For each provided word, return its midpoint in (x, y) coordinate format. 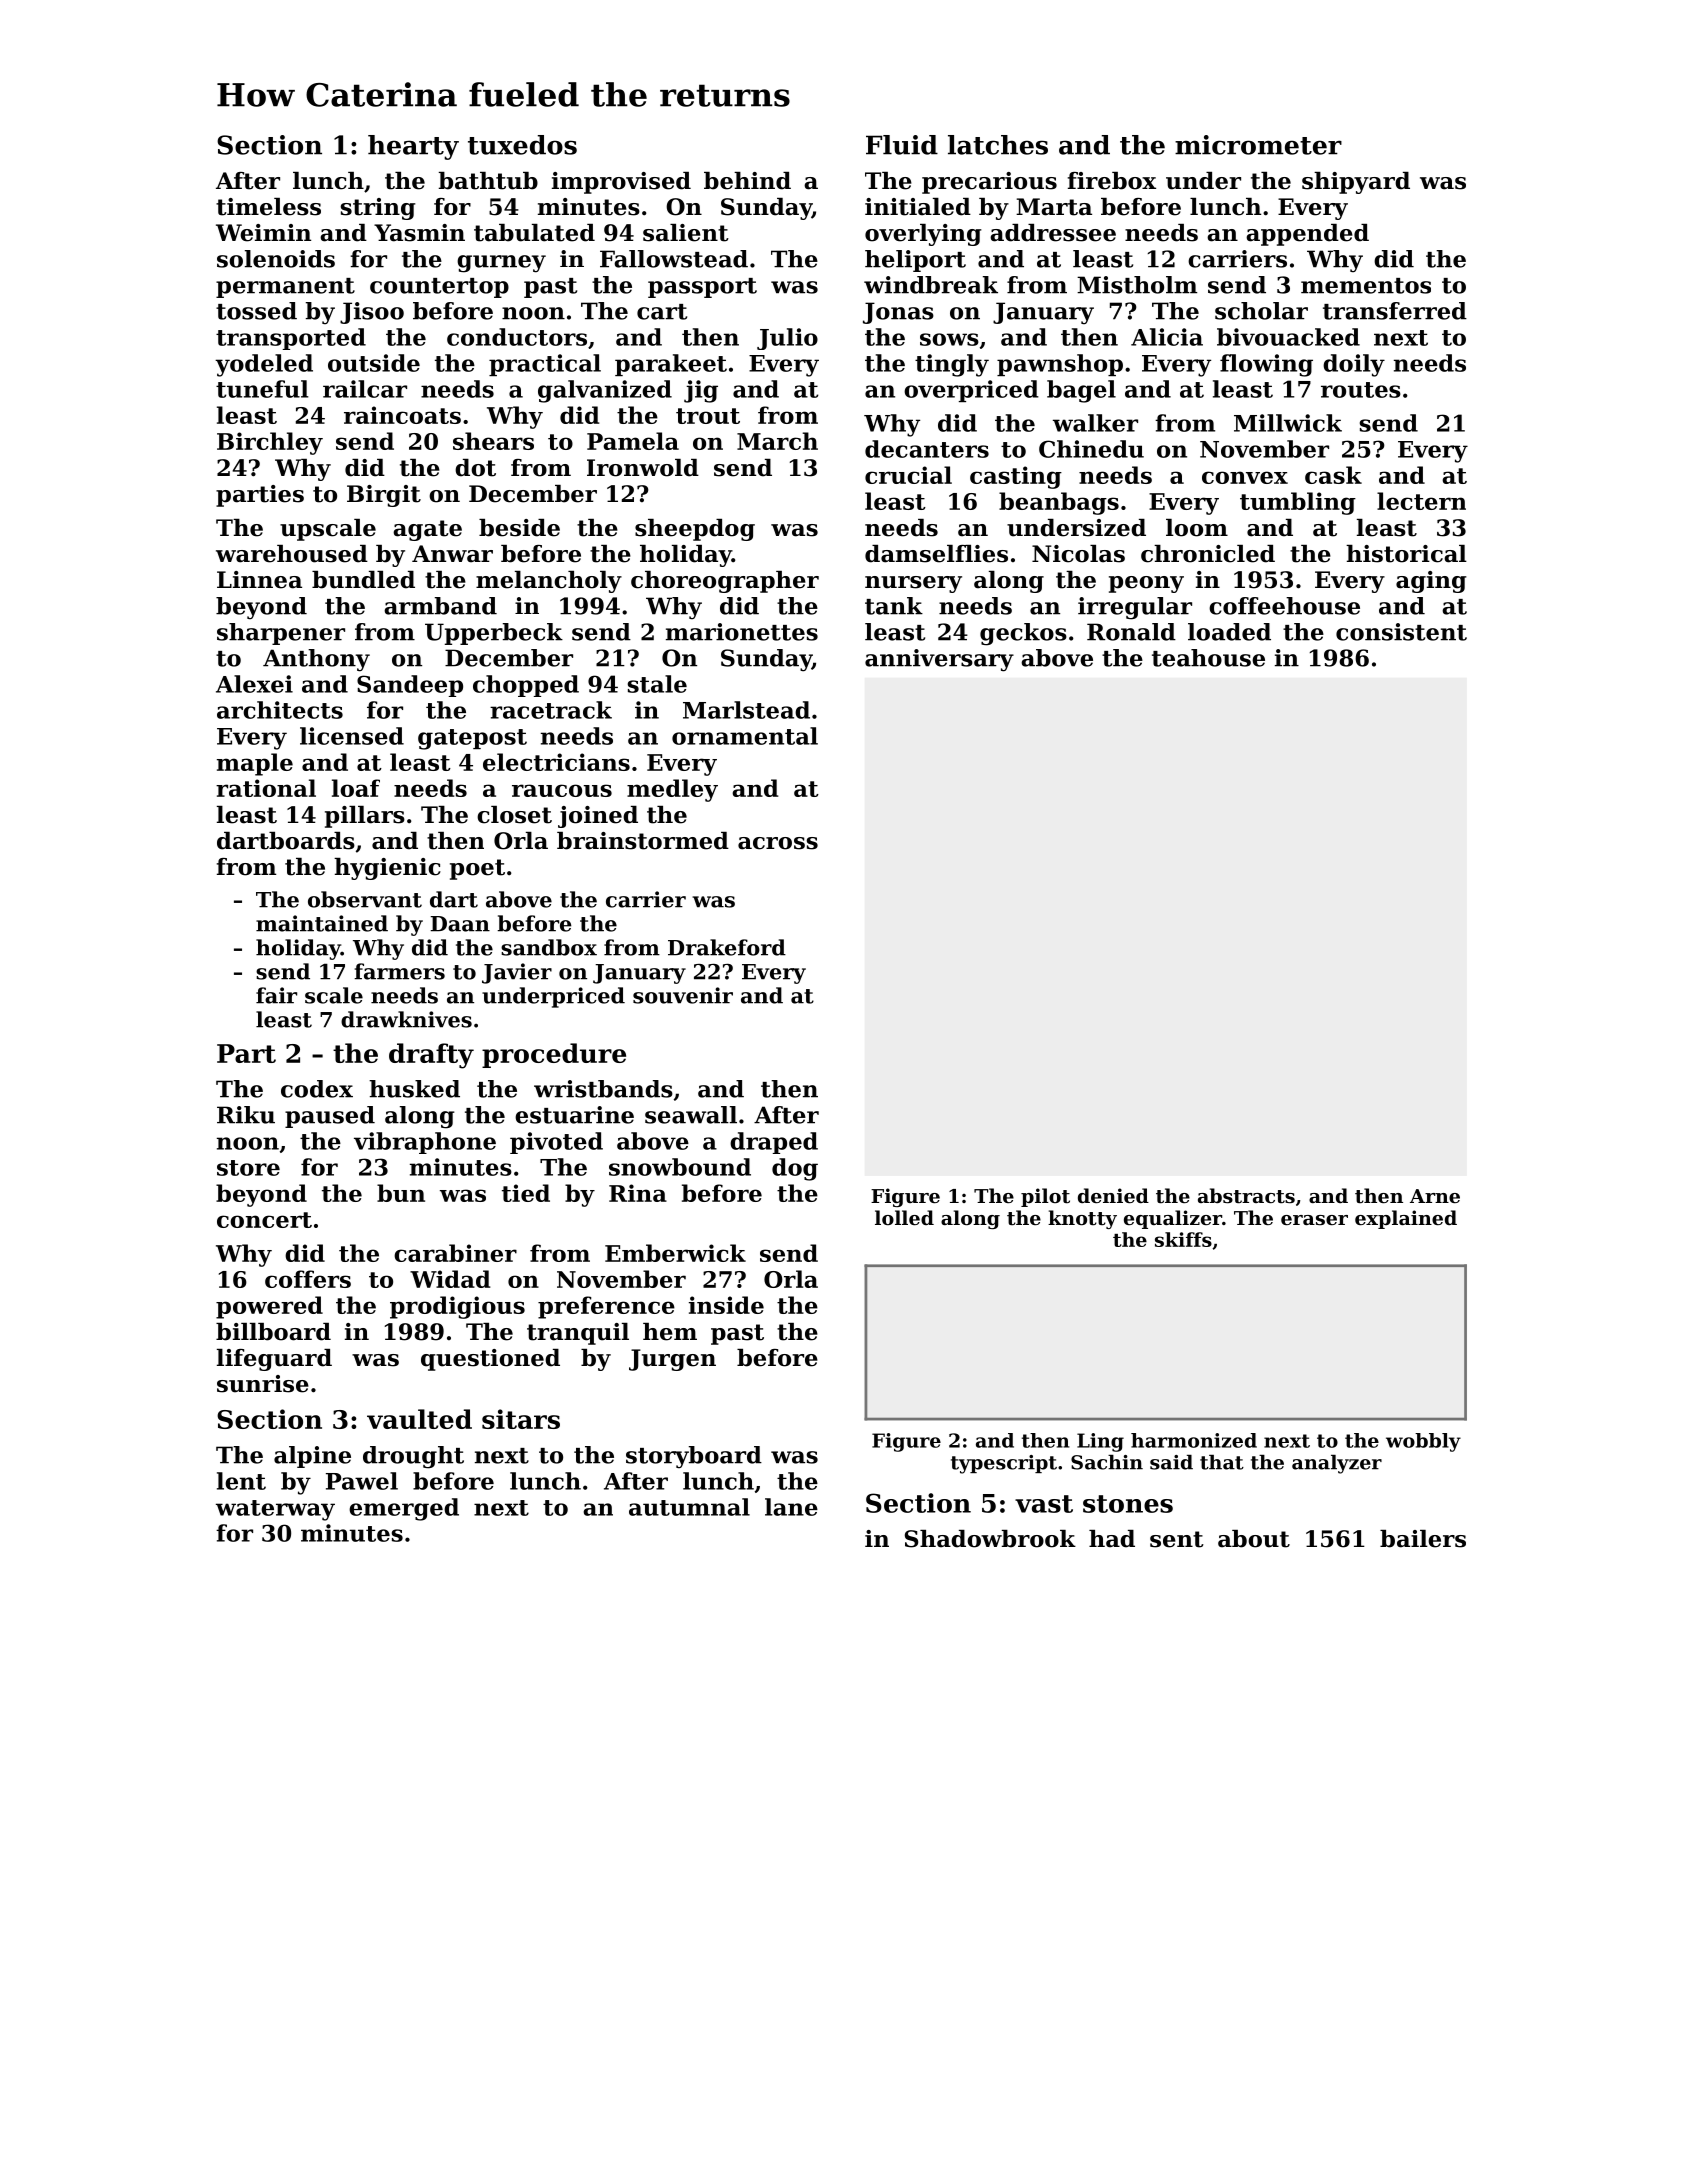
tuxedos (522, 145)
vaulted (419, 1419)
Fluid (902, 145)
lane (791, 1507)
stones (1128, 1504)
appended (1307, 235)
